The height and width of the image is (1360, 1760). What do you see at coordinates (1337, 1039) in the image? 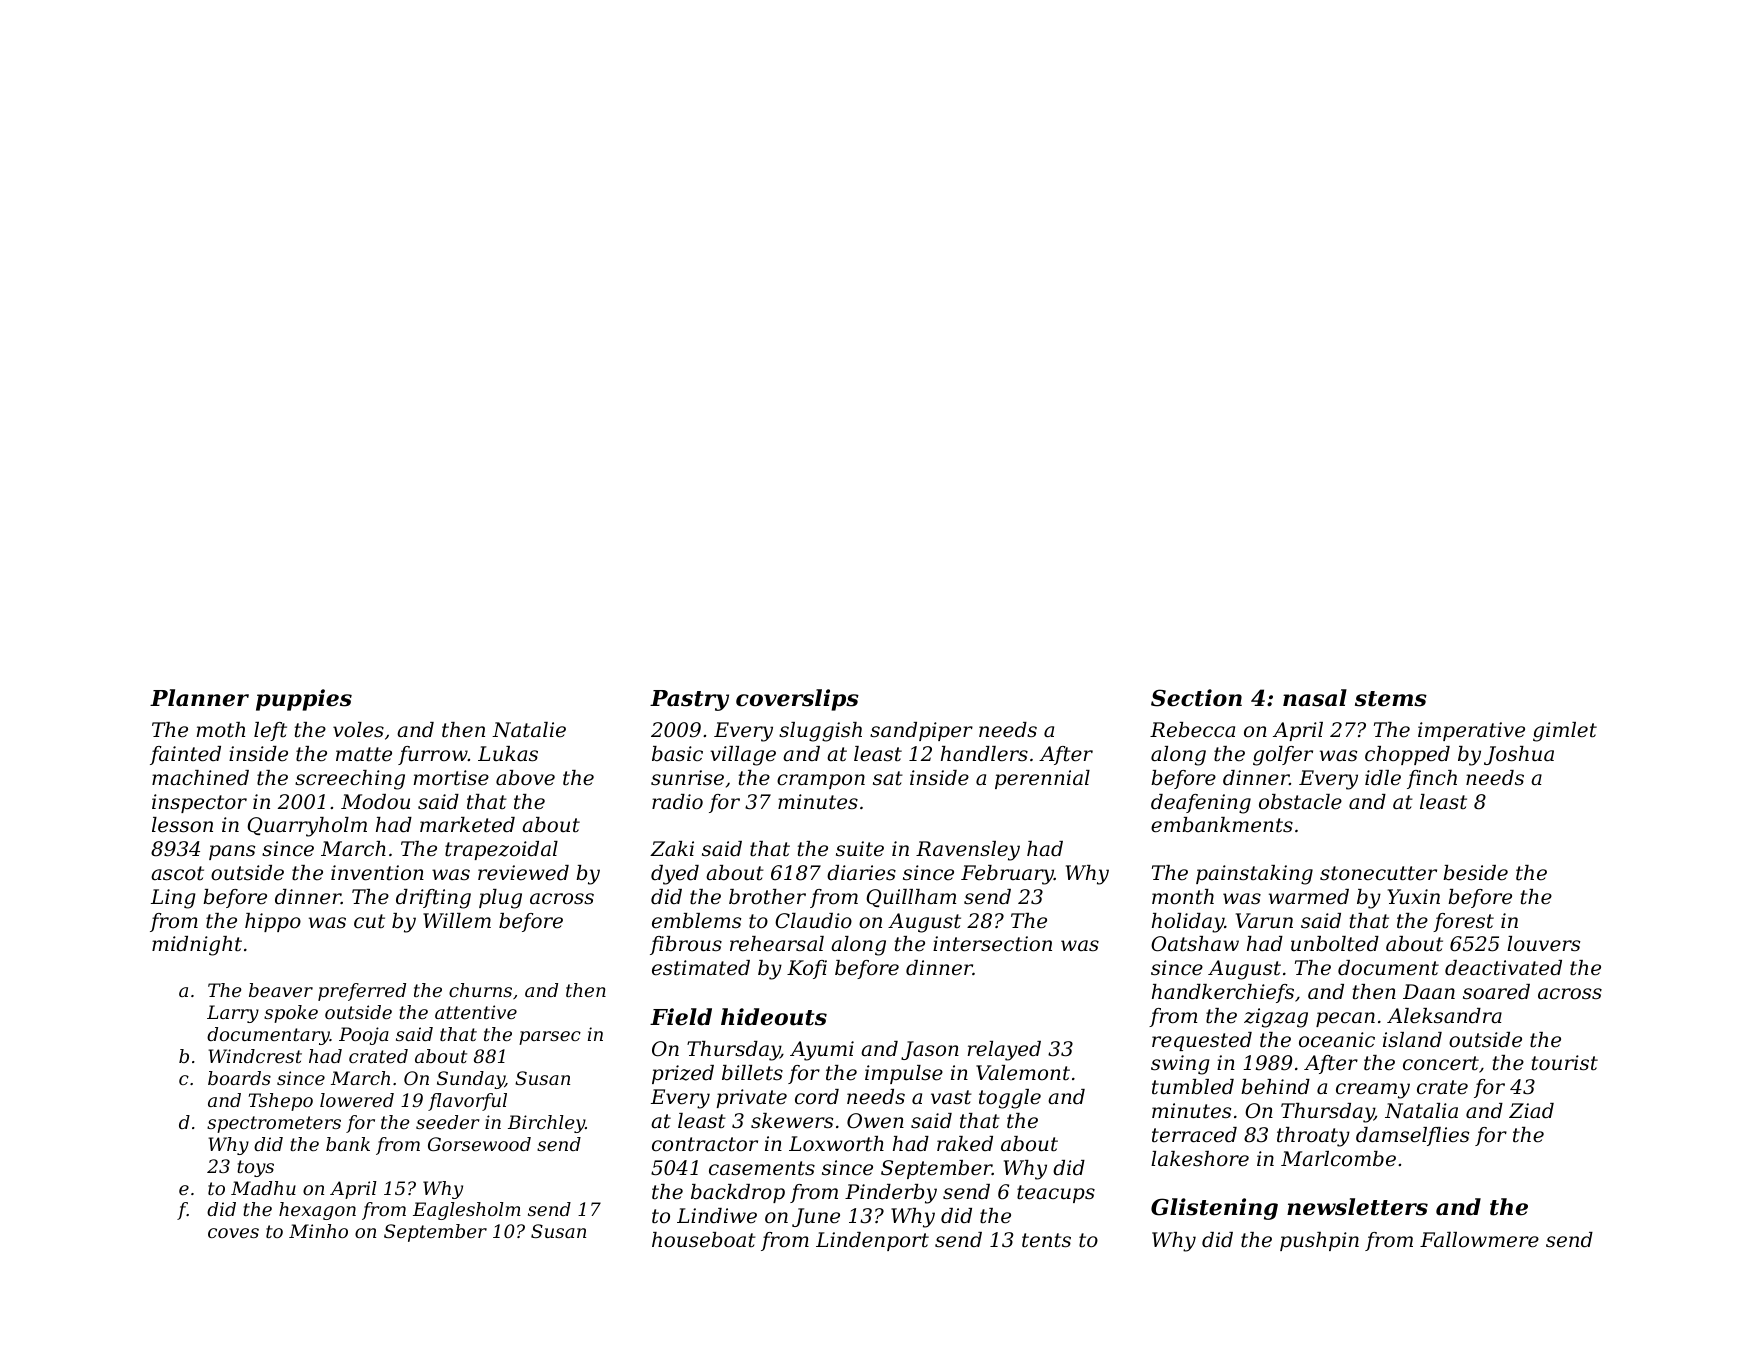
I see `oceanic` at bounding box center [1337, 1039].
